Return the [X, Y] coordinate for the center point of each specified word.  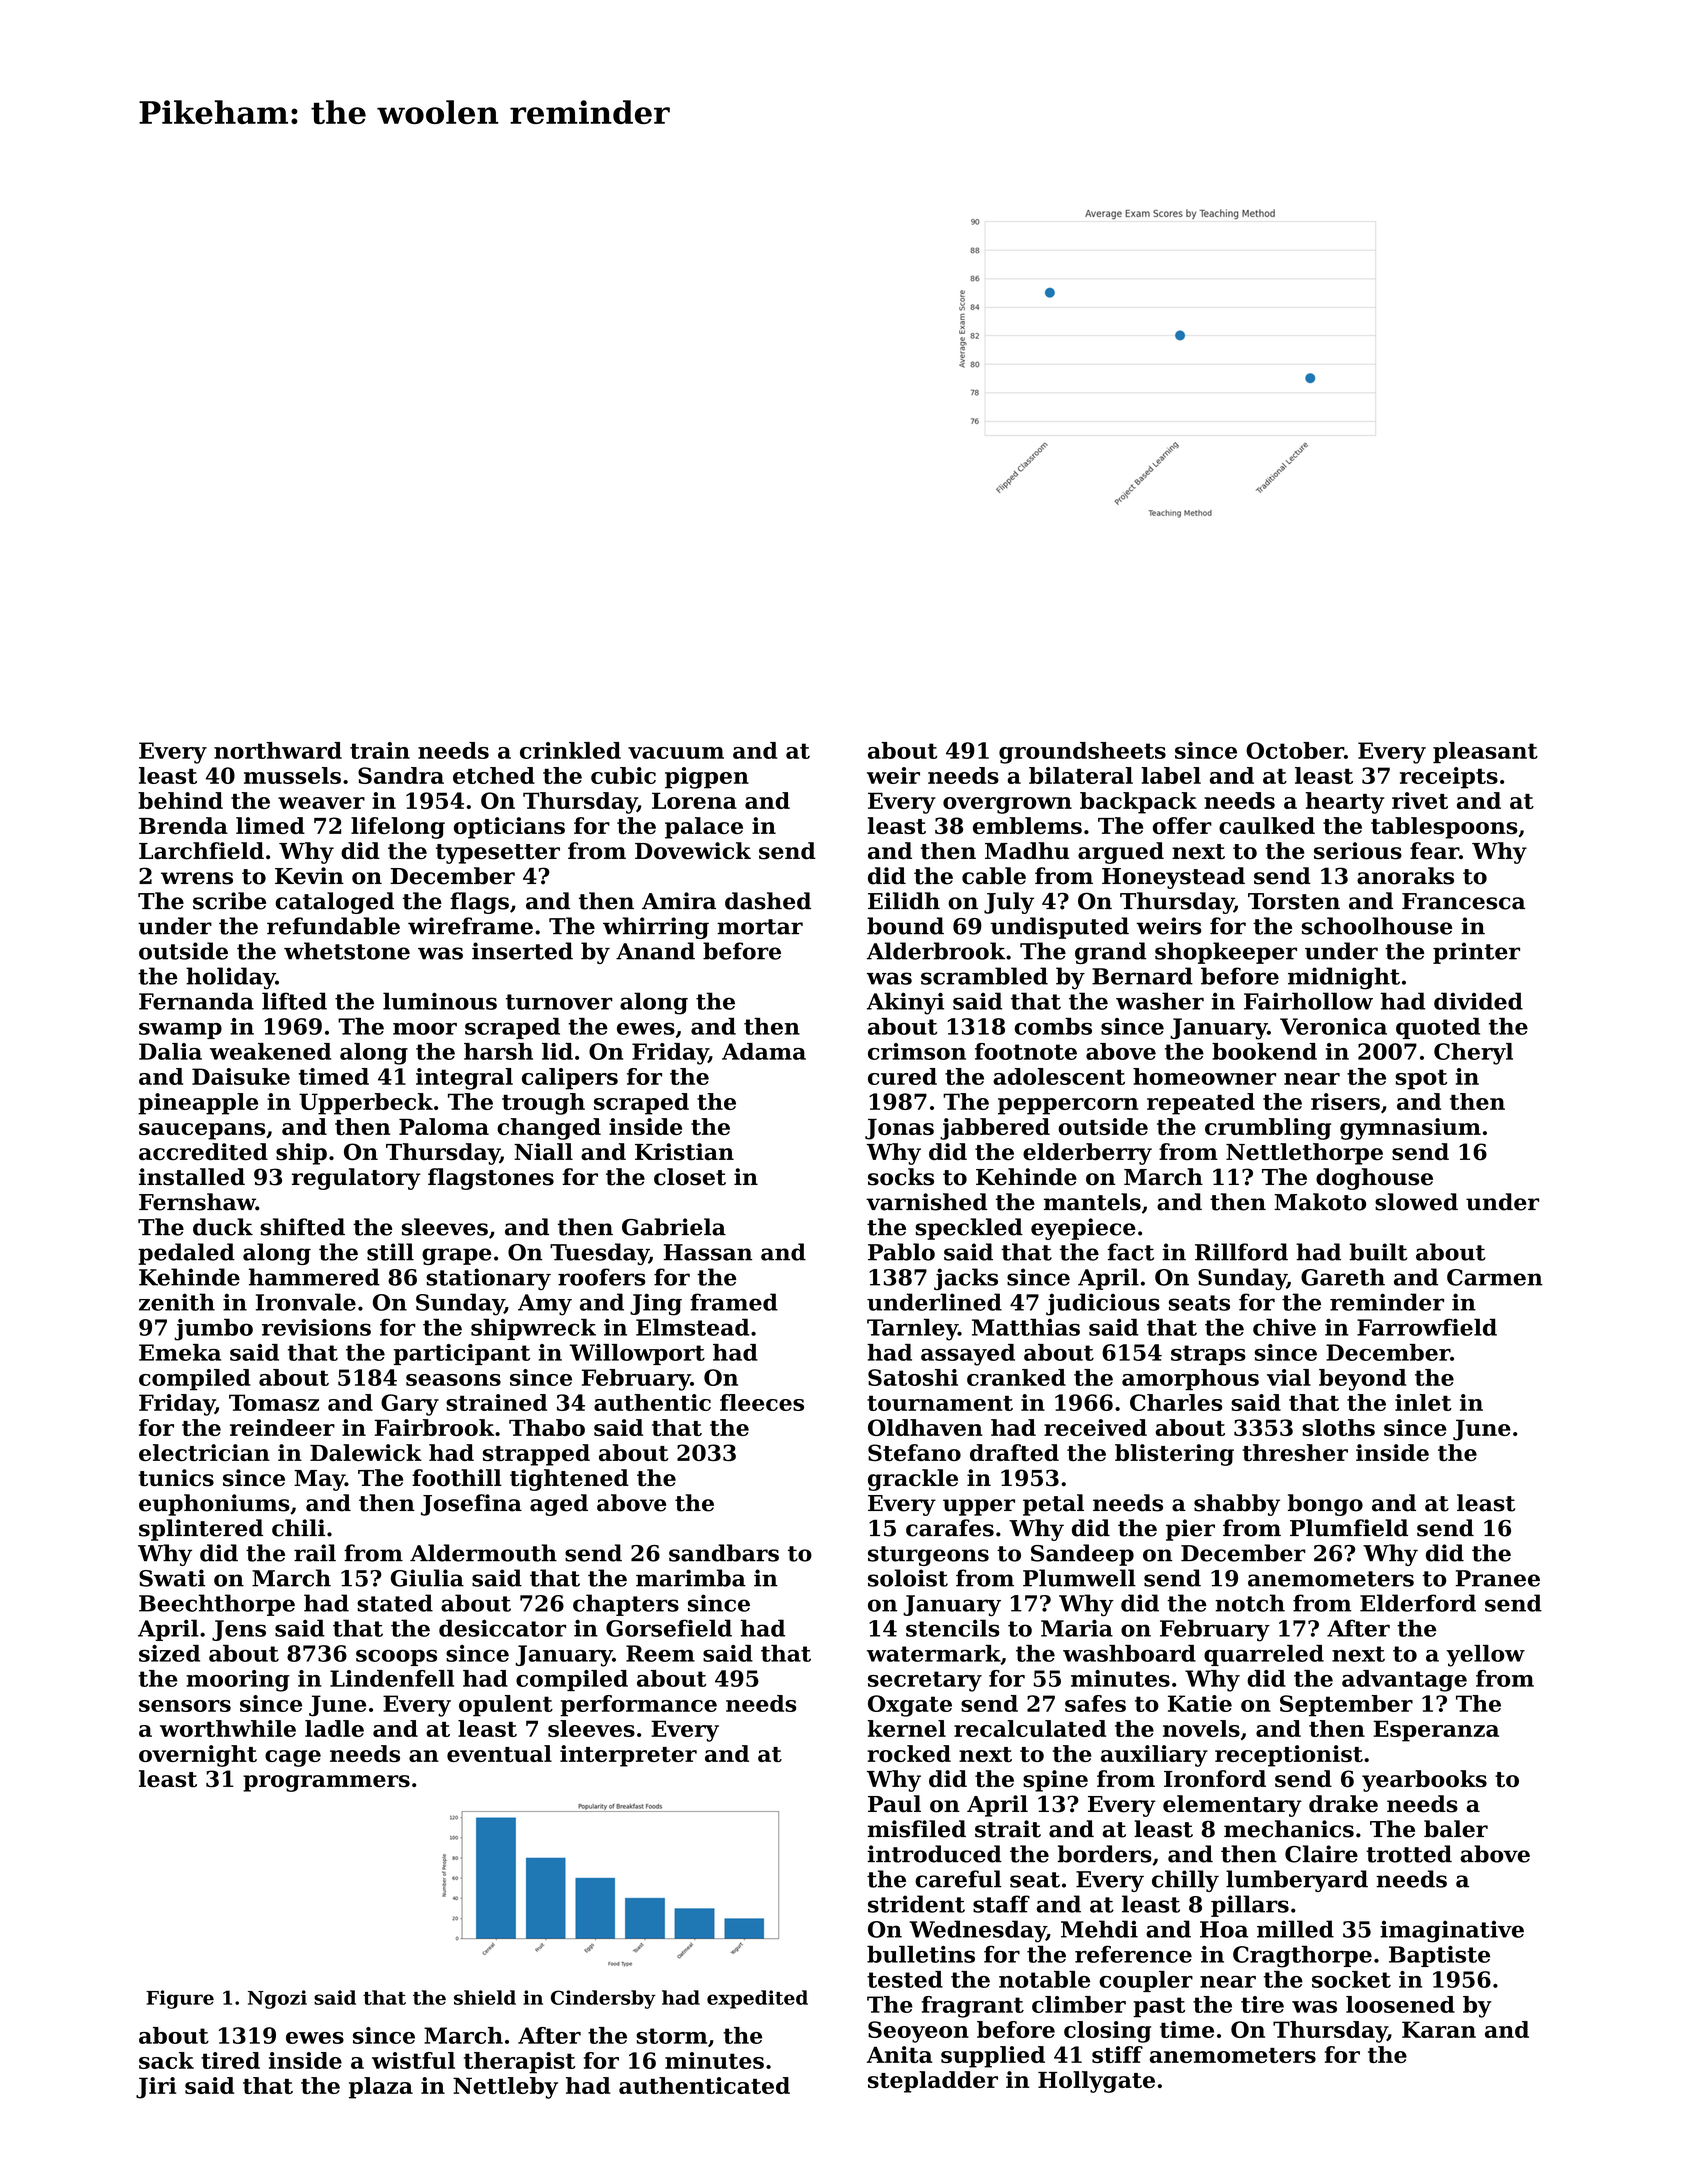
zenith [177, 1302]
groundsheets [1082, 753]
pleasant [1485, 753]
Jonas [899, 1129]
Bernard [1142, 976]
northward [278, 750]
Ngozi [277, 1999]
